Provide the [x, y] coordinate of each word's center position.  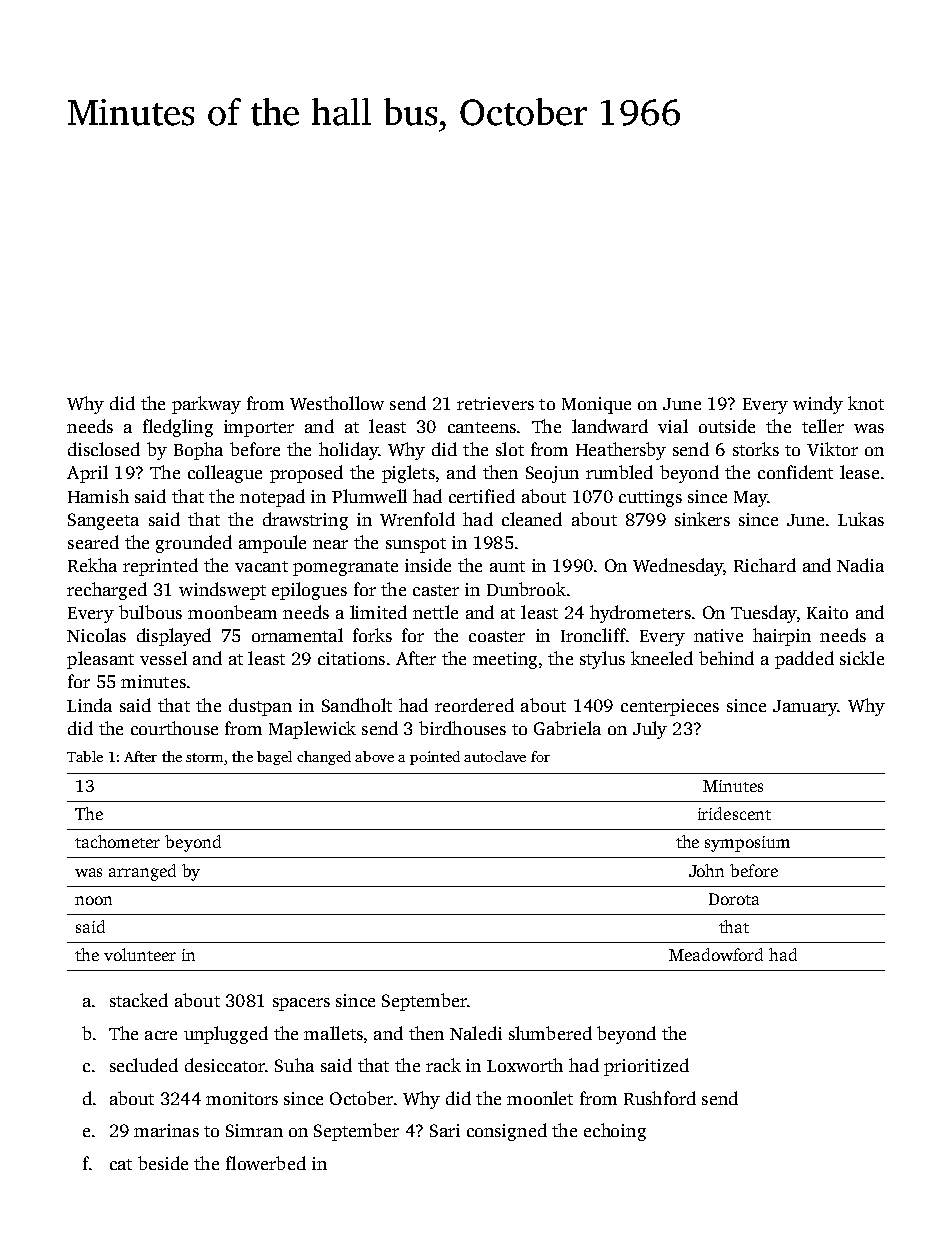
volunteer [140, 954]
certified [482, 496]
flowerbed [266, 1163]
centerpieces [670, 707]
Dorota [734, 899]
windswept [222, 591]
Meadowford [716, 954]
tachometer [117, 841]
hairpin [782, 637]
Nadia [860, 565]
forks [372, 635]
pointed [435, 758]
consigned [507, 1132]
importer [259, 428]
